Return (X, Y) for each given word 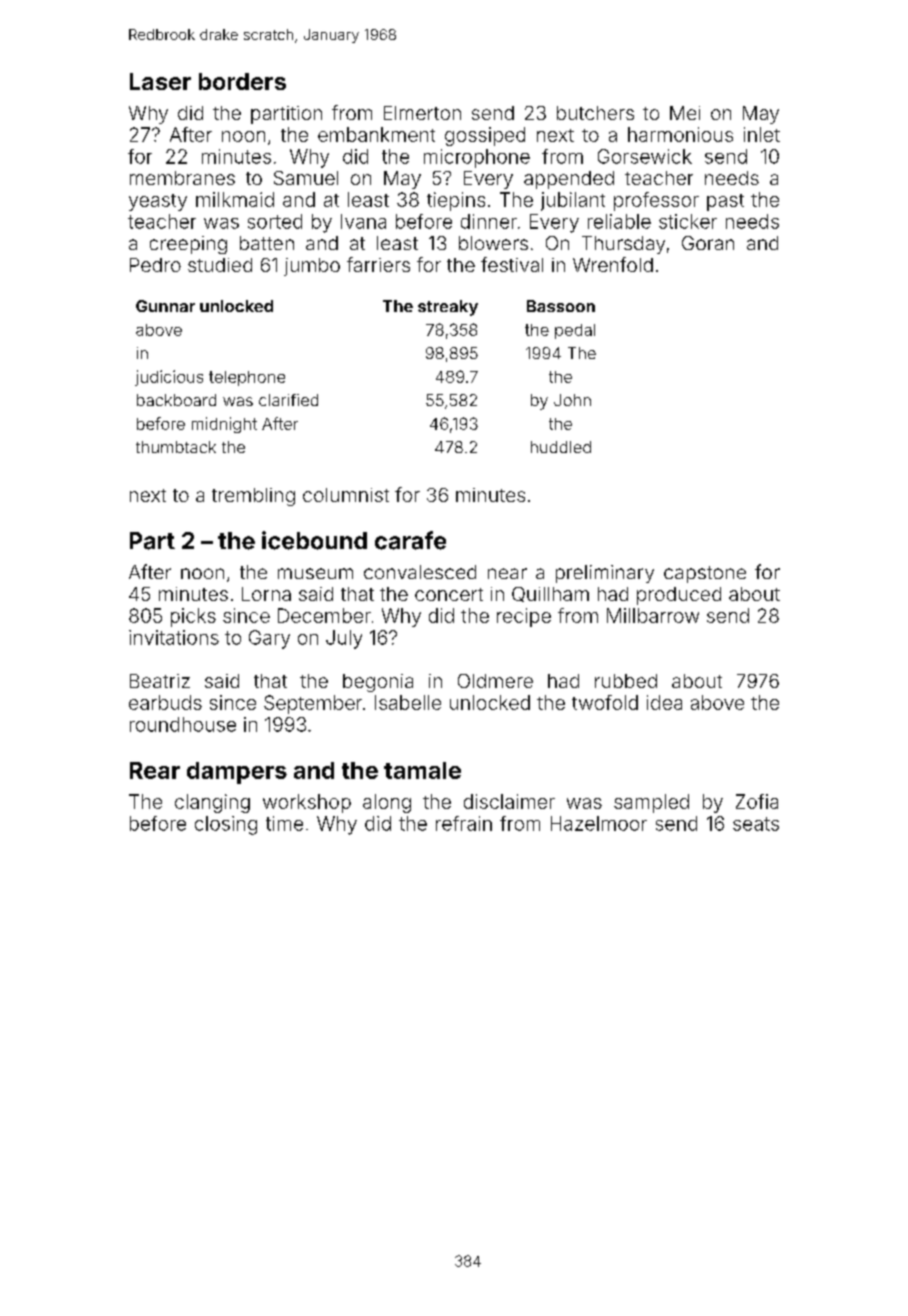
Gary (269, 639)
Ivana (363, 221)
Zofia (757, 801)
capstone (705, 574)
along (387, 803)
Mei (685, 113)
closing (226, 825)
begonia (378, 683)
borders (242, 81)
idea (664, 702)
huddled (561, 447)
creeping (188, 245)
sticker (688, 221)
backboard (176, 400)
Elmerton (422, 113)
